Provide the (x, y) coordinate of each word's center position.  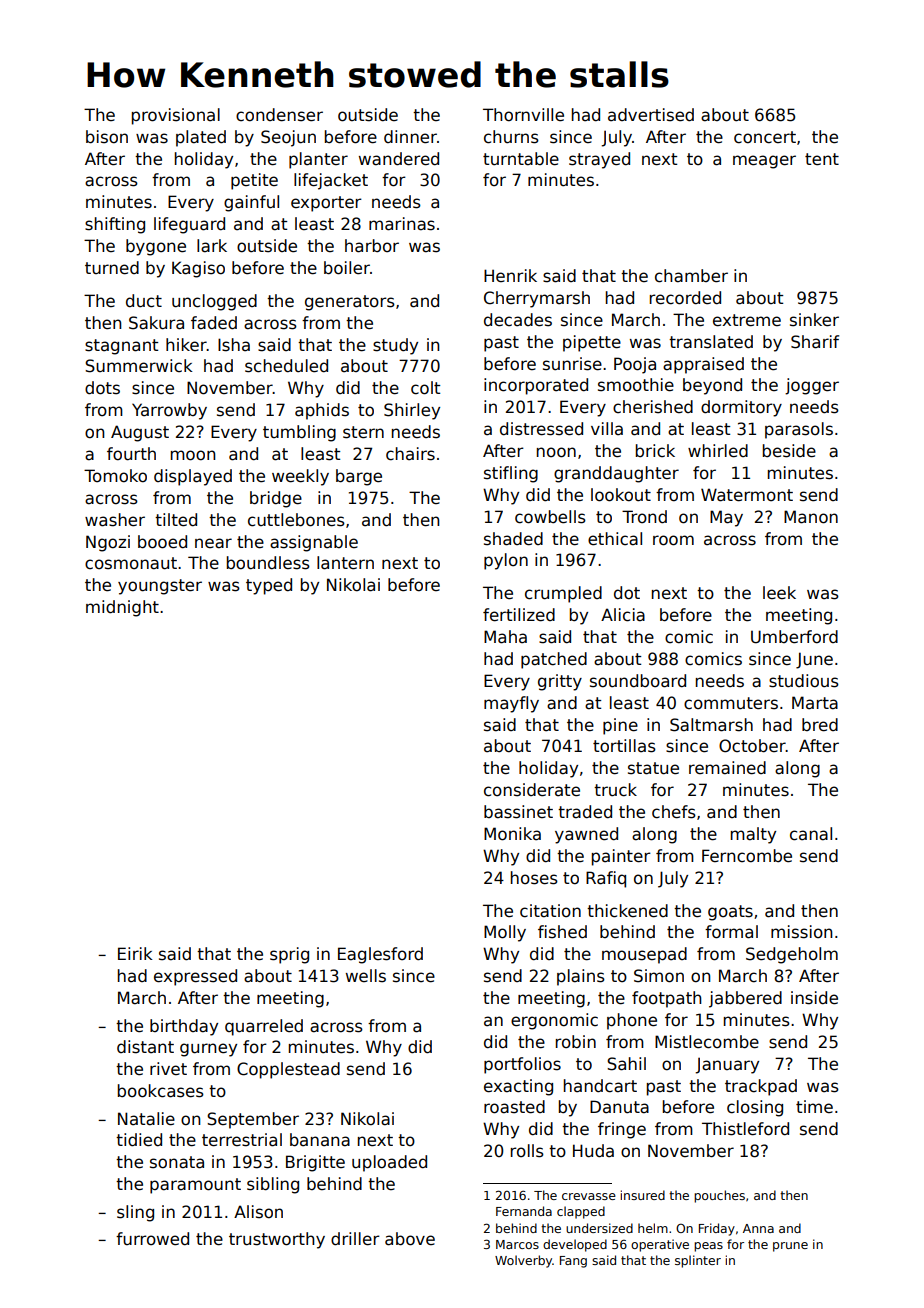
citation (550, 911)
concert (765, 137)
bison (107, 137)
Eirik (135, 953)
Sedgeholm (792, 955)
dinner (410, 137)
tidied (139, 1140)
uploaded (389, 1163)
